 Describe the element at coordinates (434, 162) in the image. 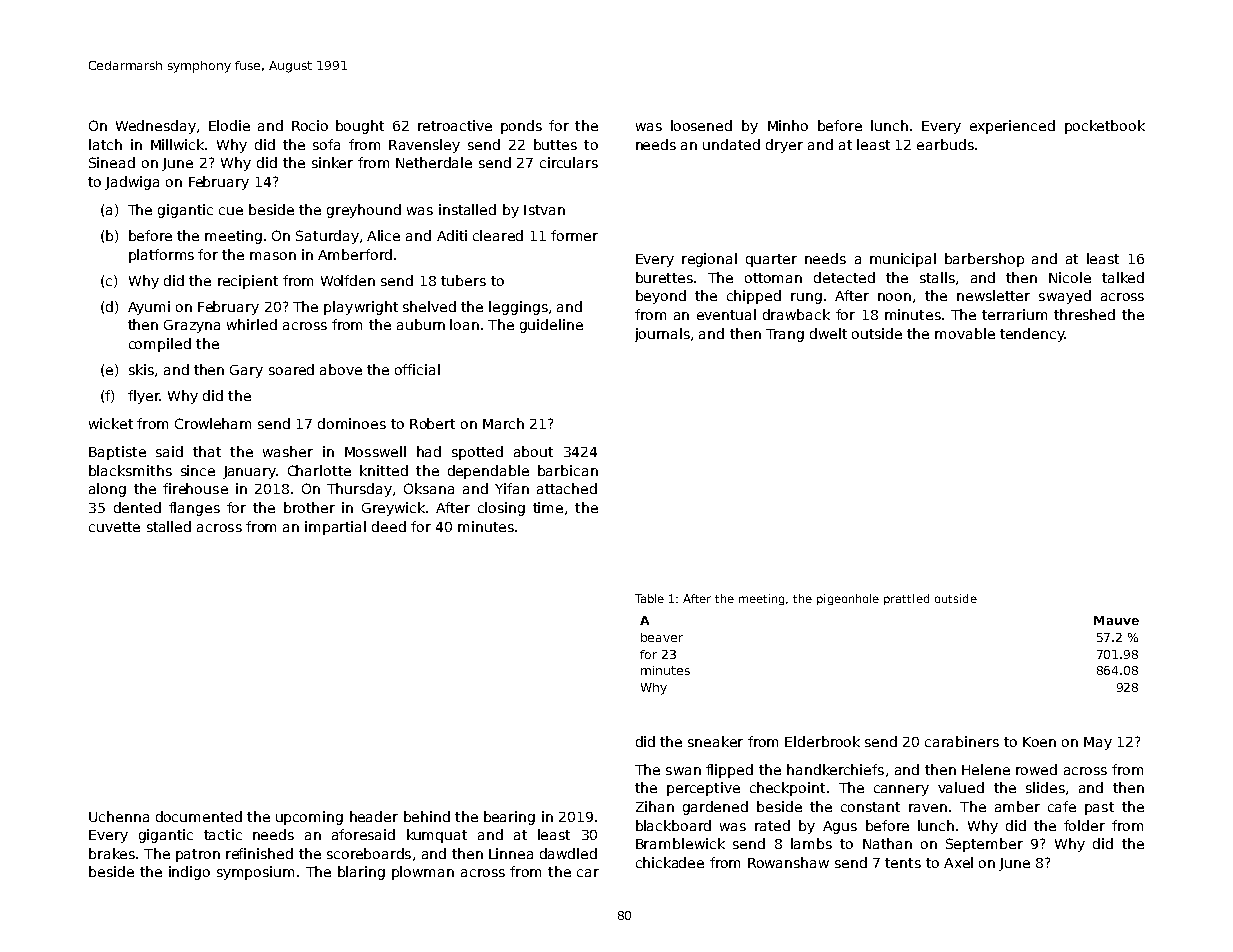

I see `Netherdale` at that location.
